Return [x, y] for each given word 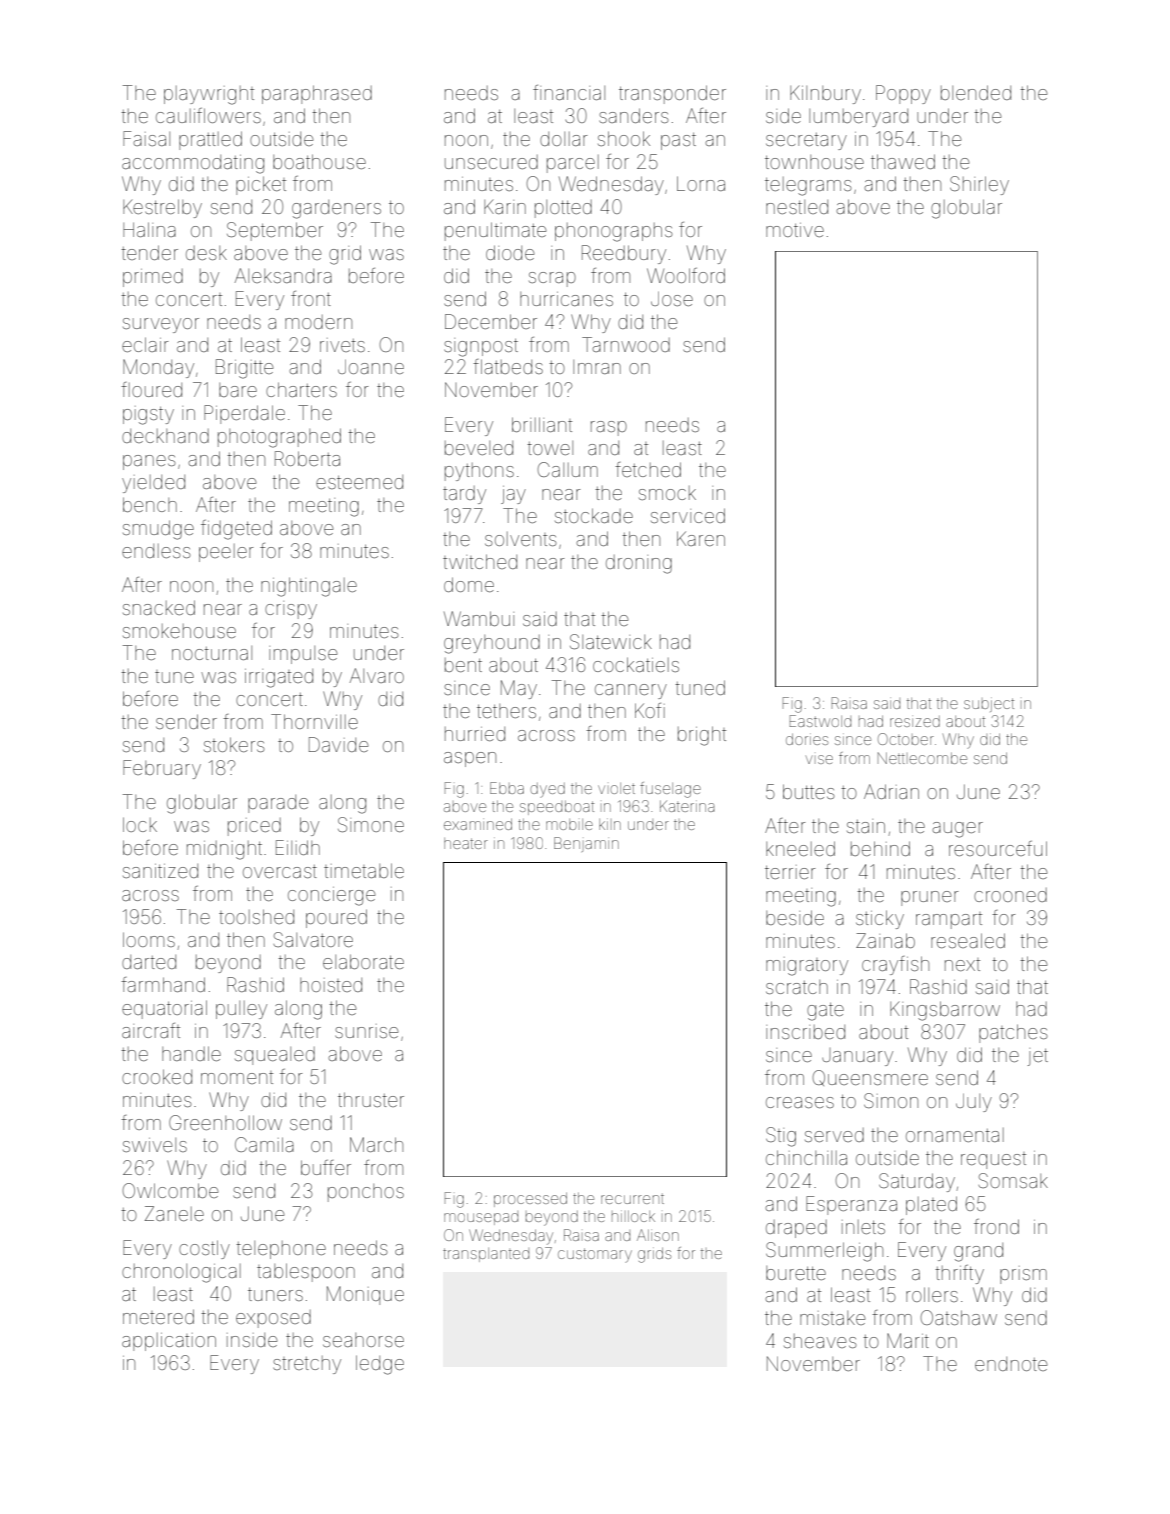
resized [915, 721]
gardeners [336, 209]
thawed [903, 161]
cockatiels [636, 664]
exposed [273, 1319]
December [491, 321]
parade [278, 804]
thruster [371, 1099]
